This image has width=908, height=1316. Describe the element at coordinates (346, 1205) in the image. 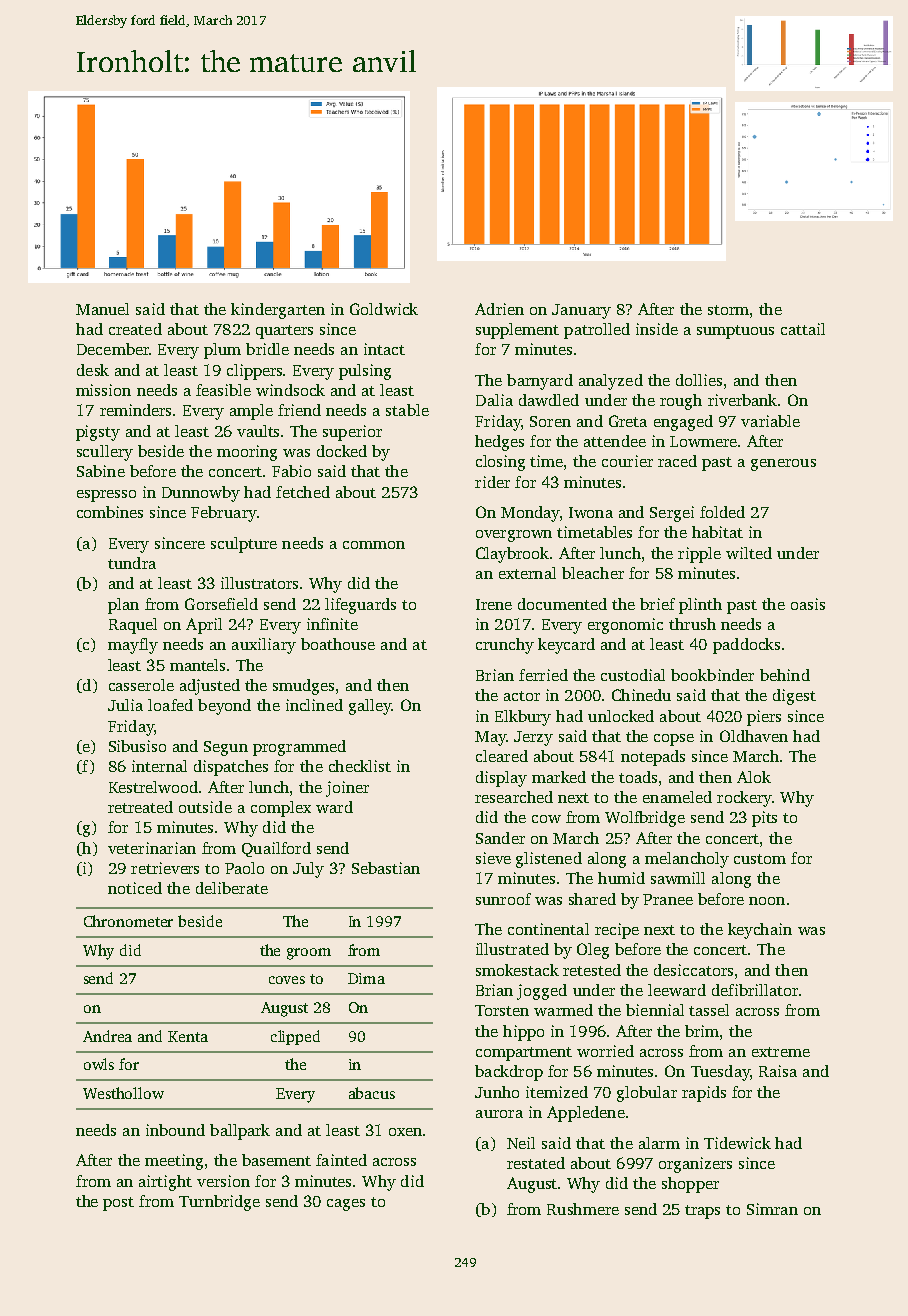

I see `cages` at that location.
